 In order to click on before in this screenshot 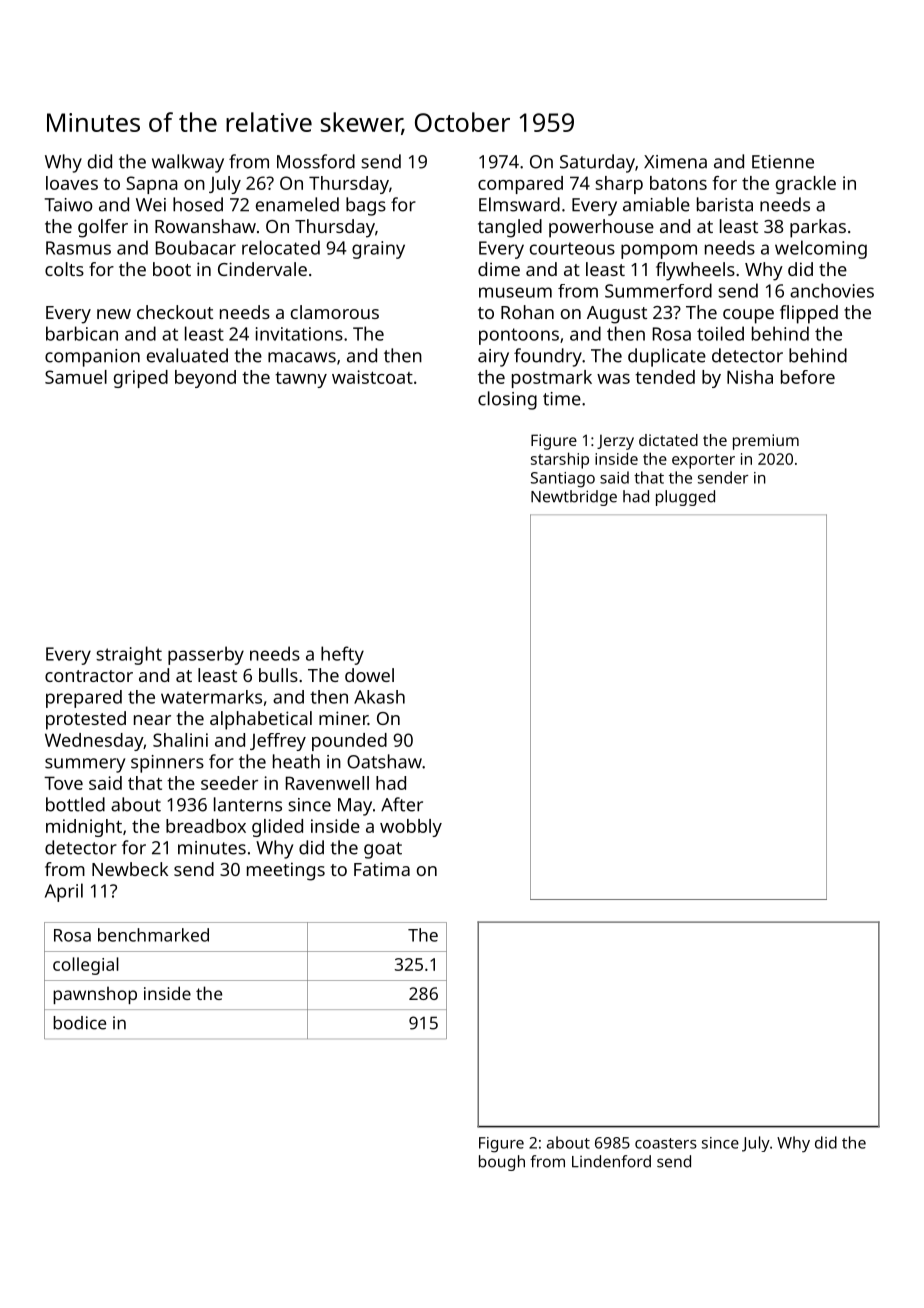, I will do `click(808, 377)`.
